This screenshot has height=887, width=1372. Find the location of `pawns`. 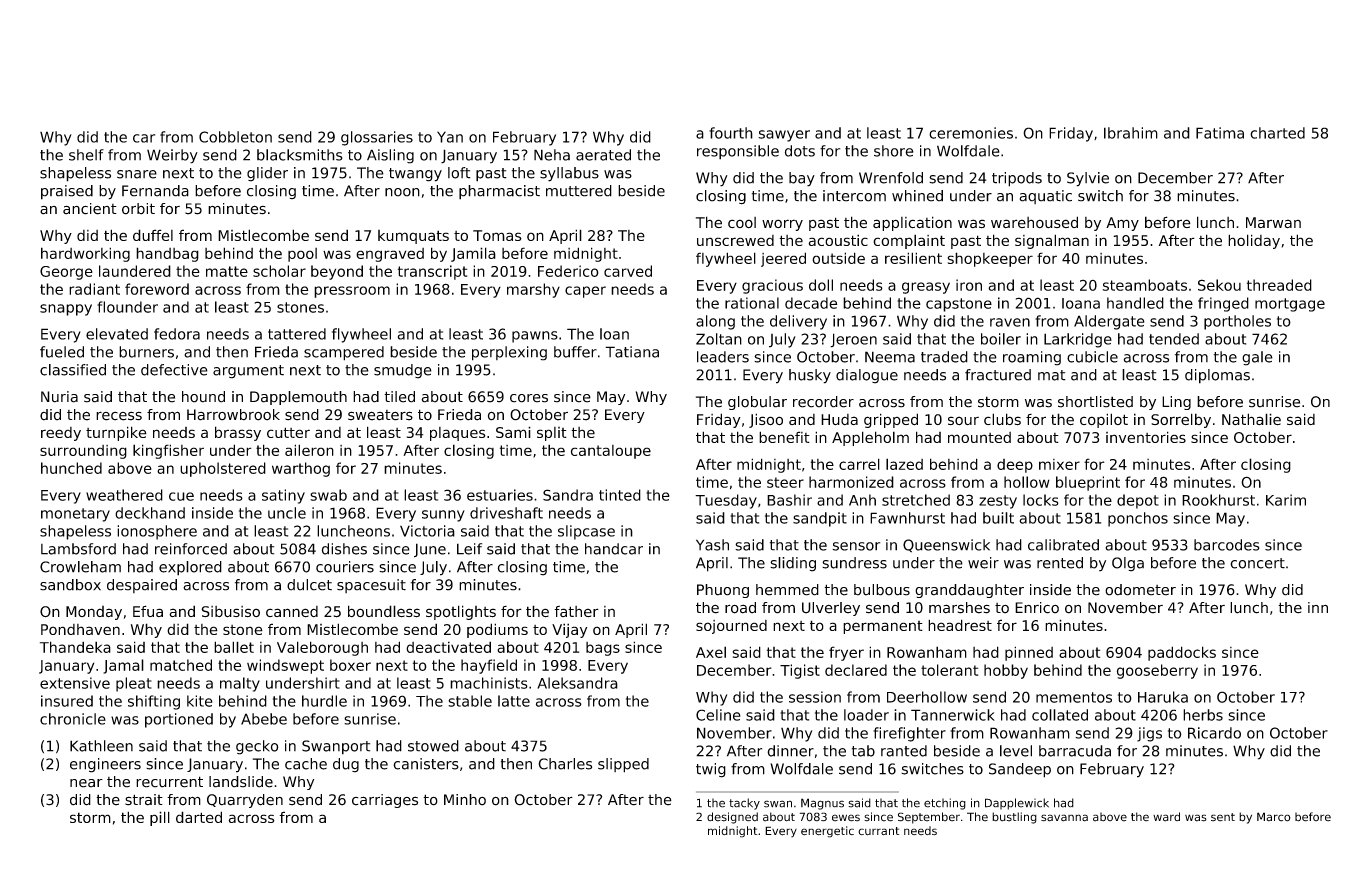

pawns is located at coordinates (535, 337).
